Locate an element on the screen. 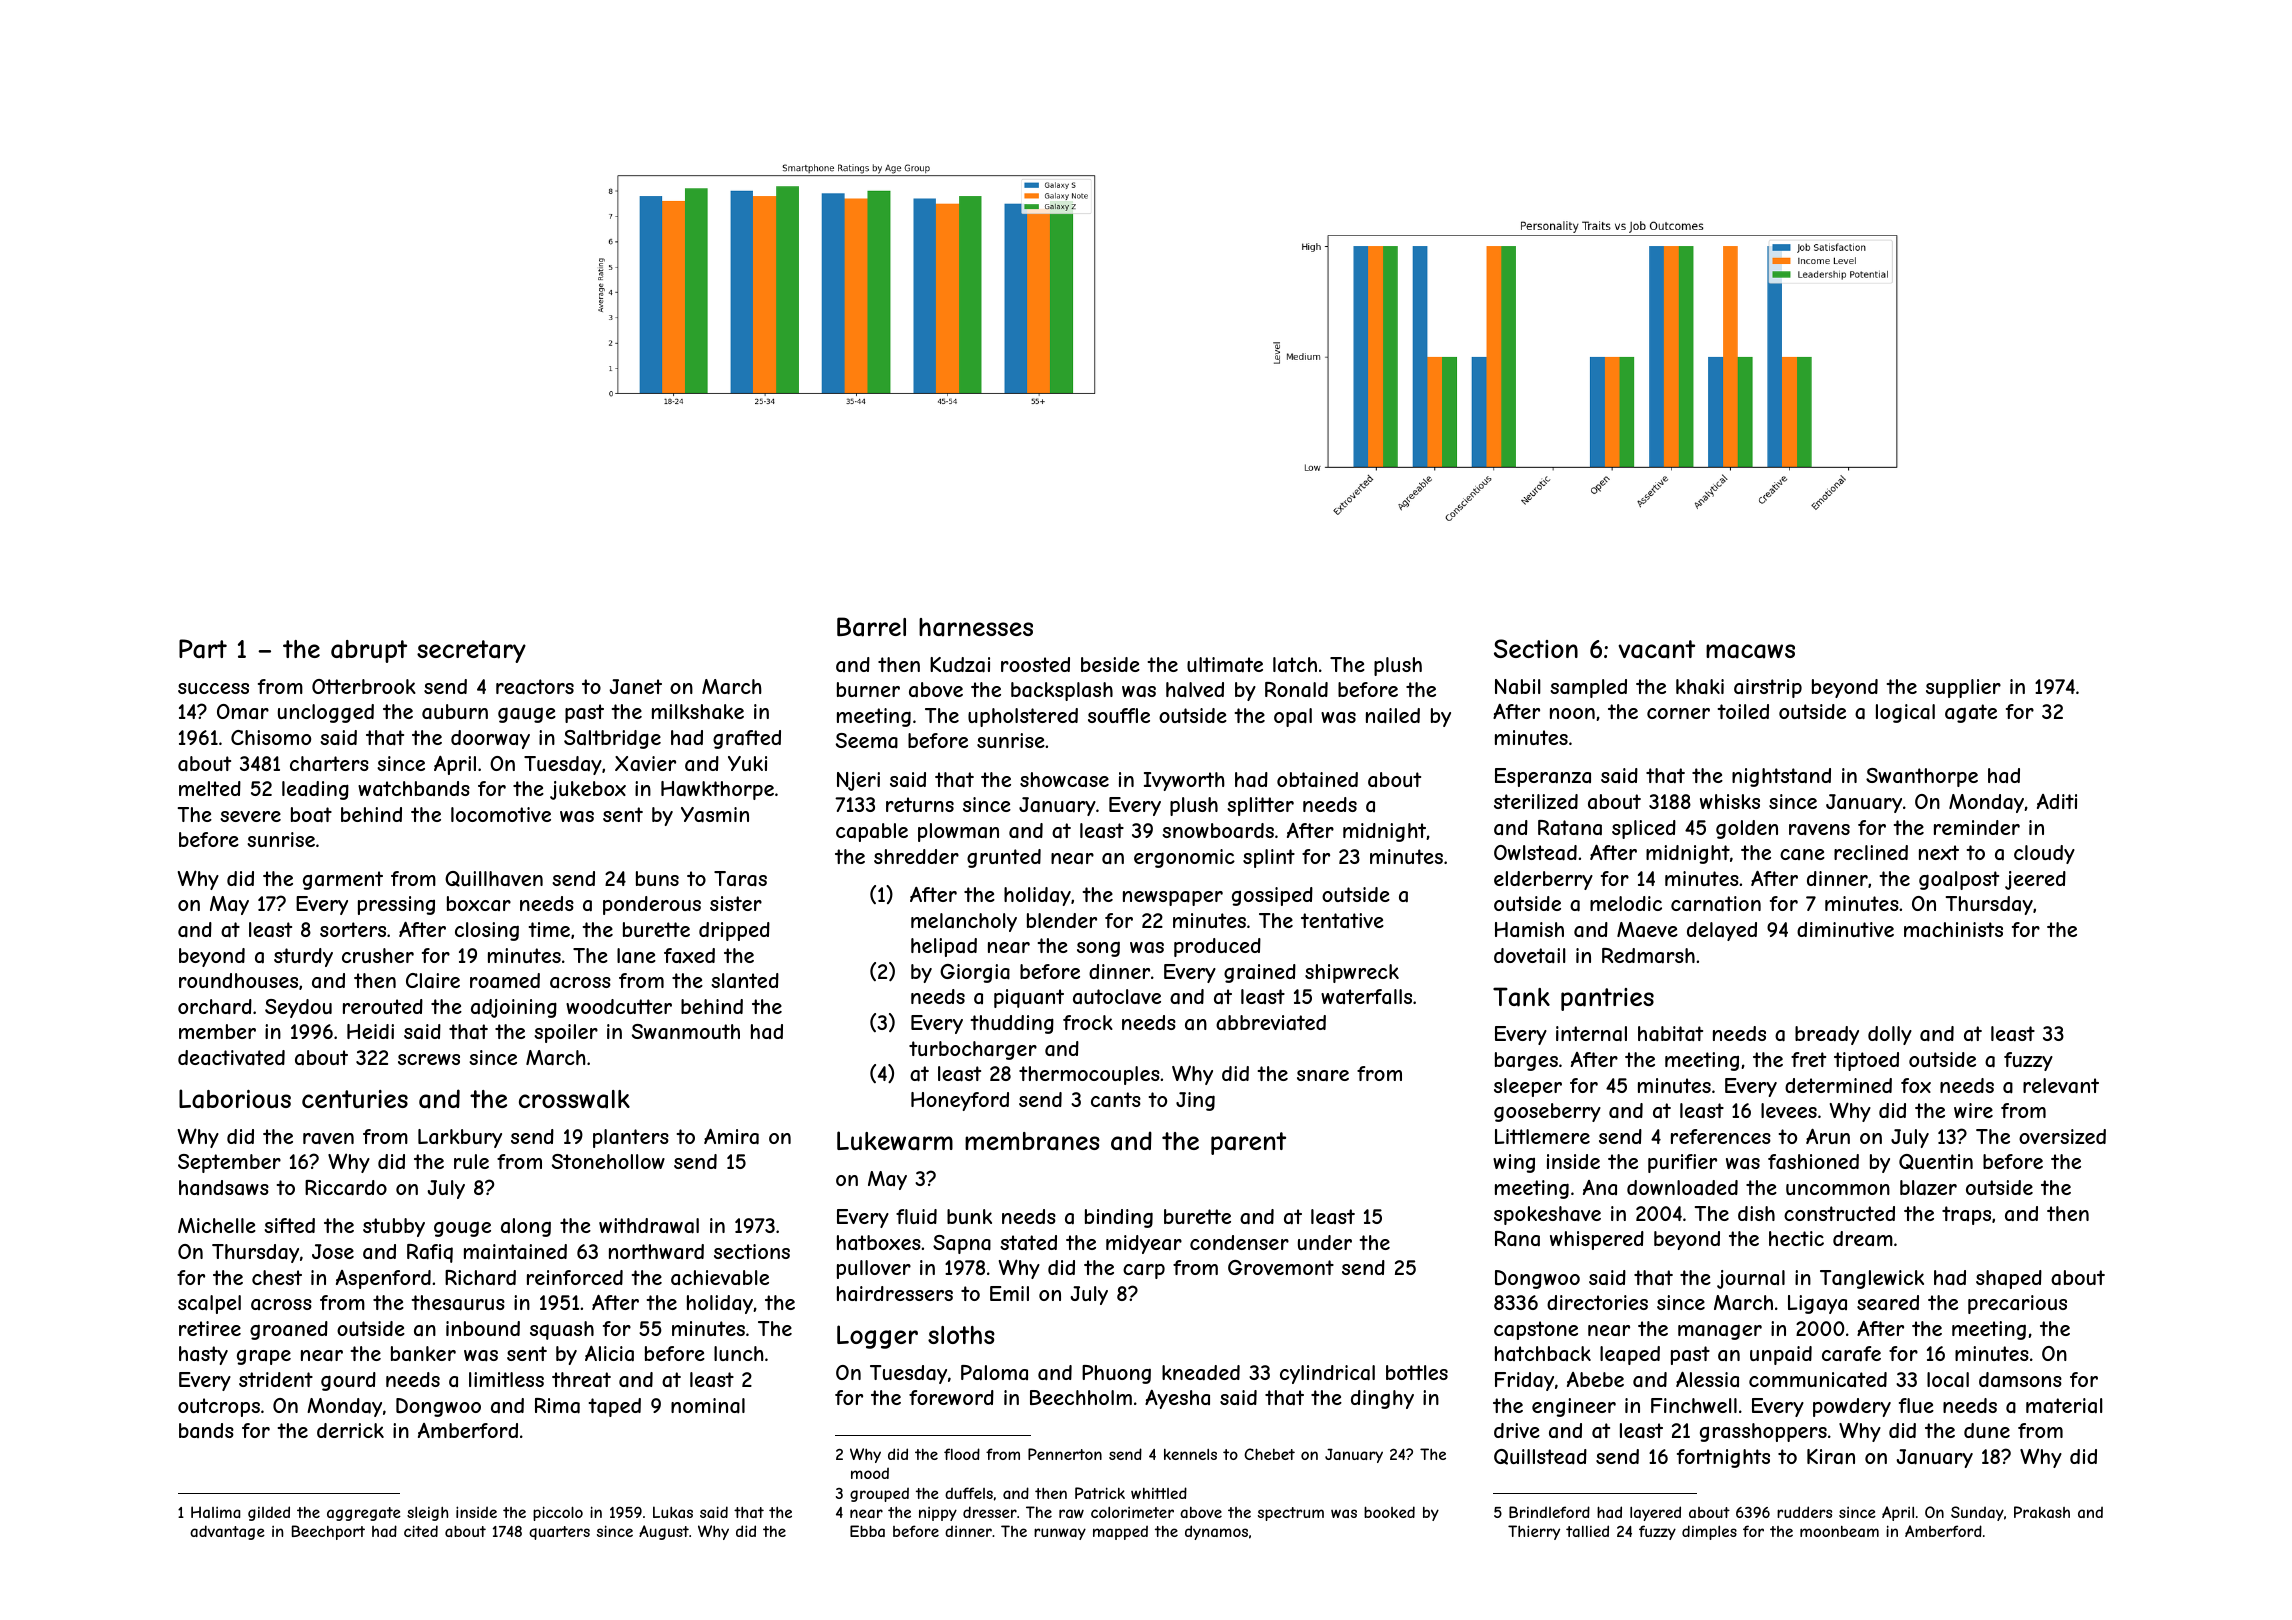 The image size is (2292, 1620). shaped is located at coordinates (2009, 1279).
